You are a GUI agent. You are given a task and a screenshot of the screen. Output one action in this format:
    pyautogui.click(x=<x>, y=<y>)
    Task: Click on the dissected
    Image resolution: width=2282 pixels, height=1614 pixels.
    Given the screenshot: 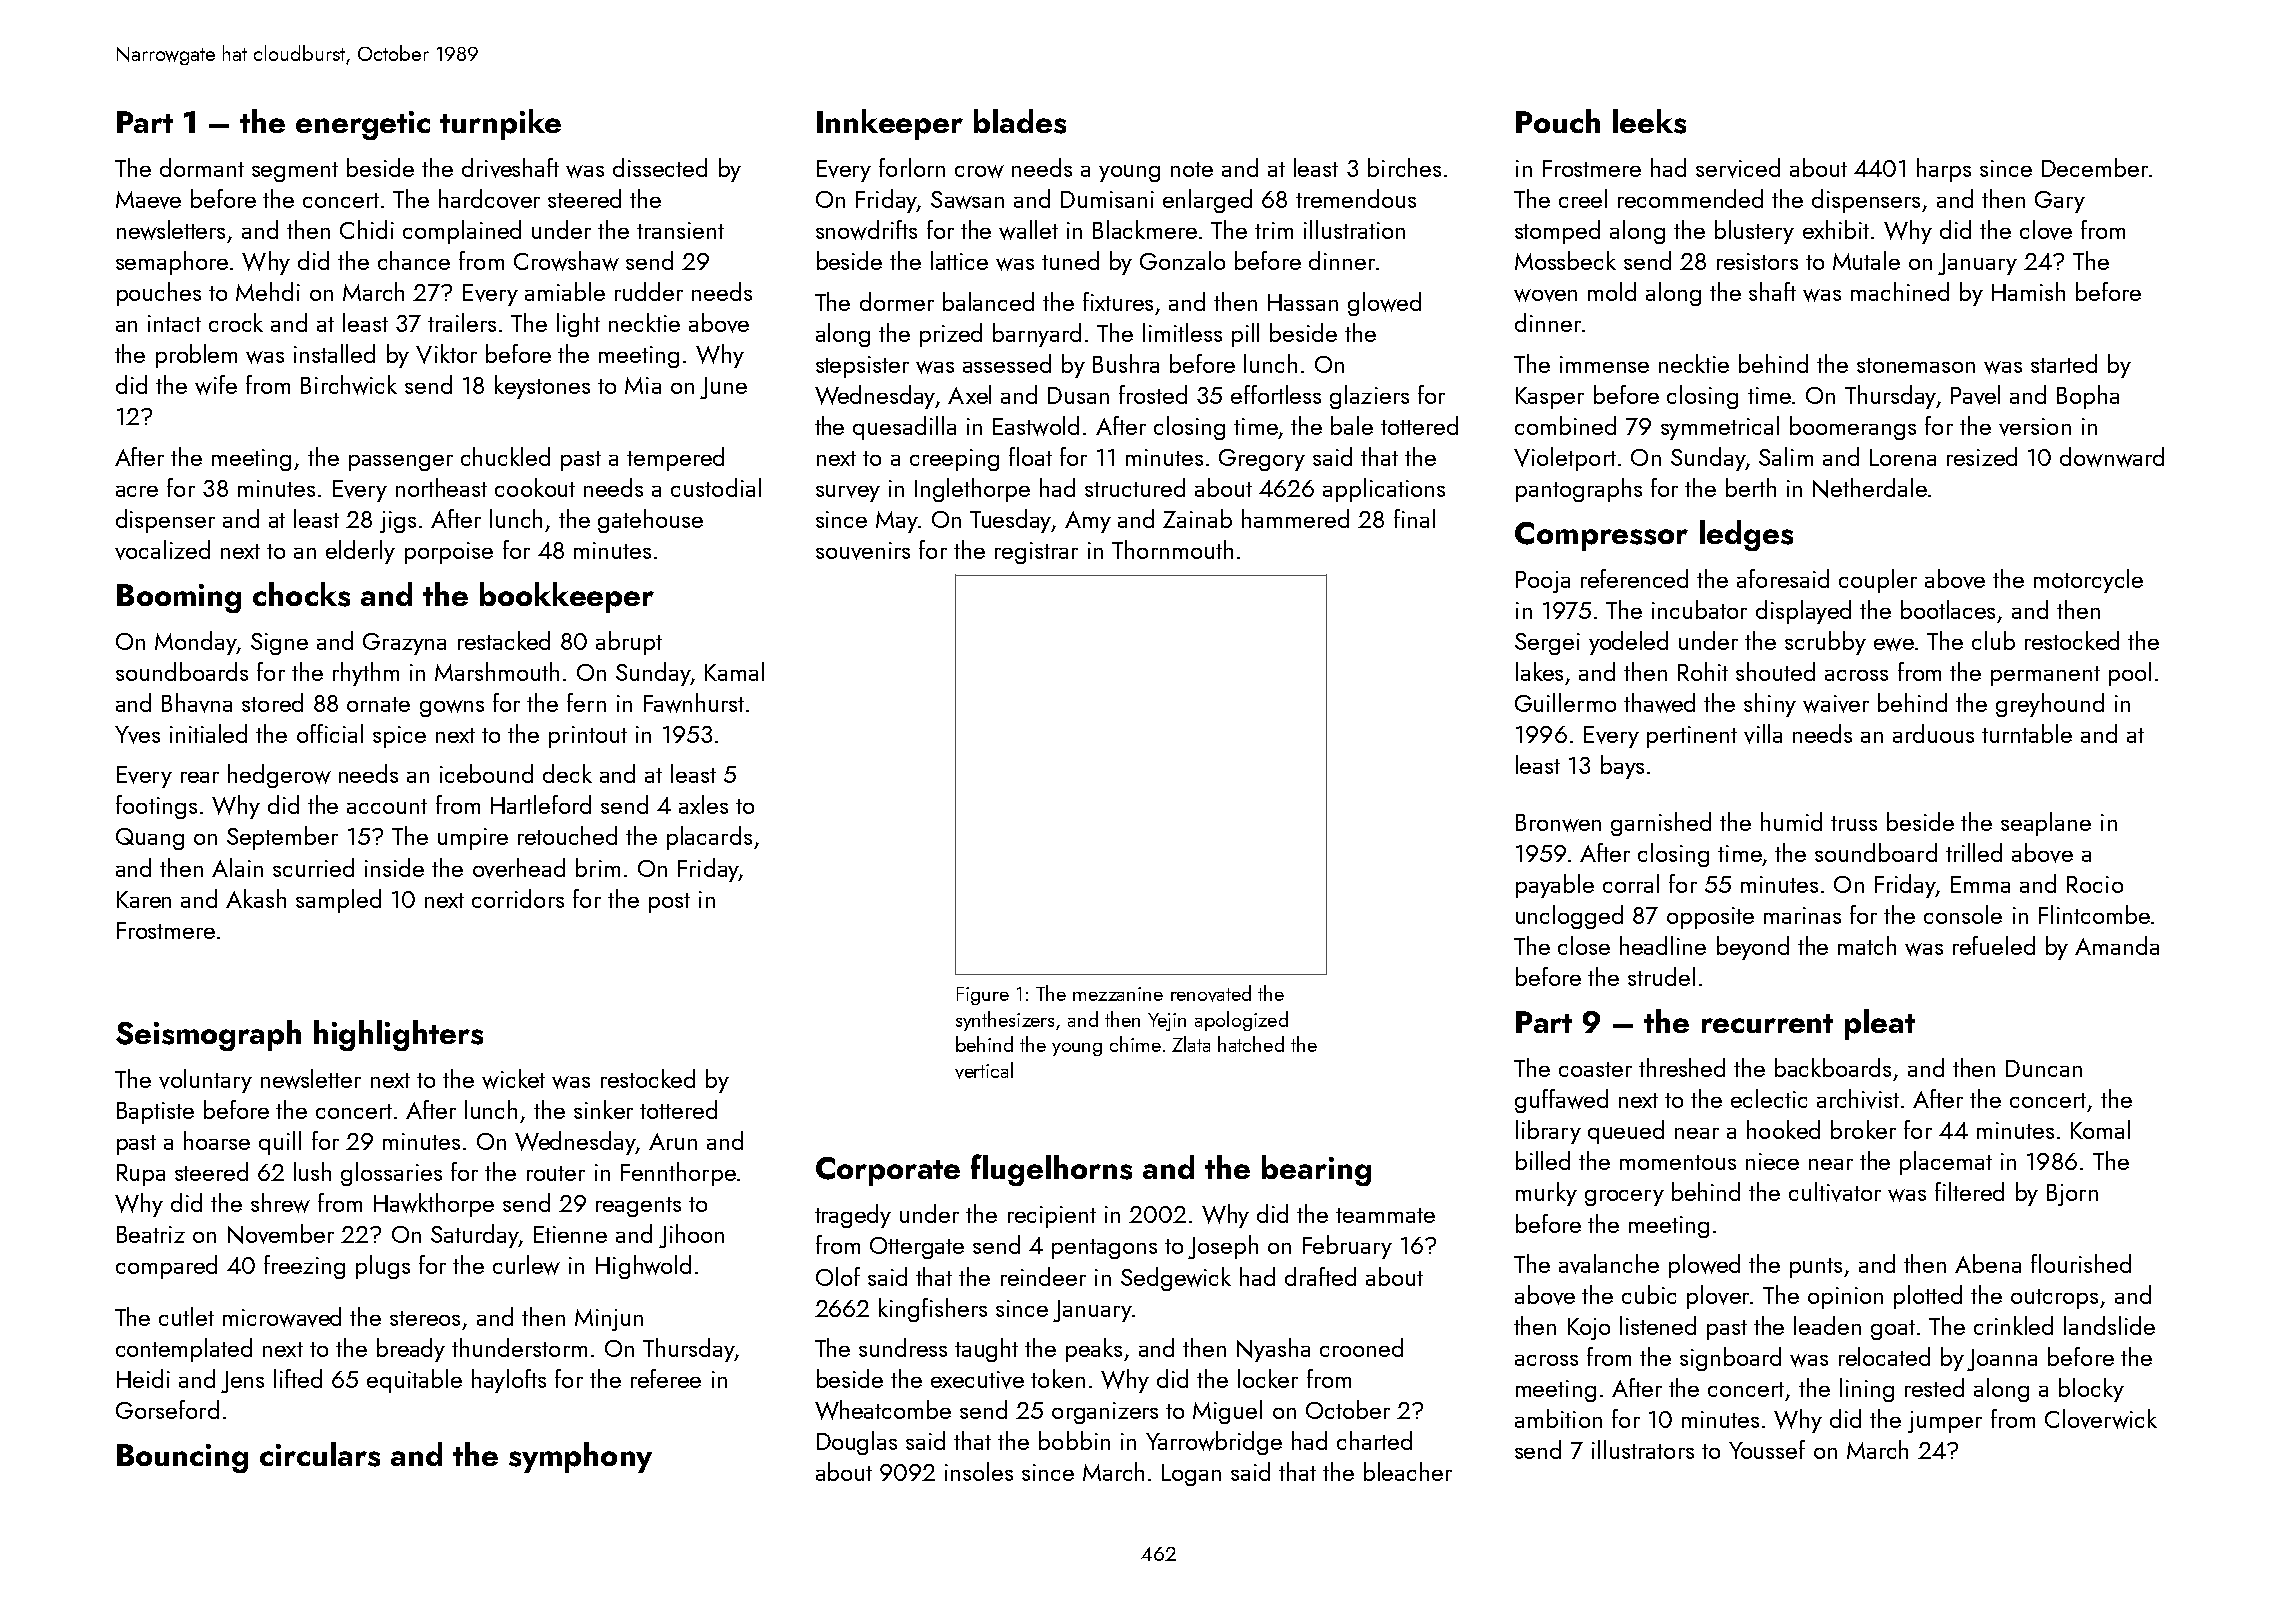 What is the action you would take?
    pyautogui.click(x=660, y=167)
